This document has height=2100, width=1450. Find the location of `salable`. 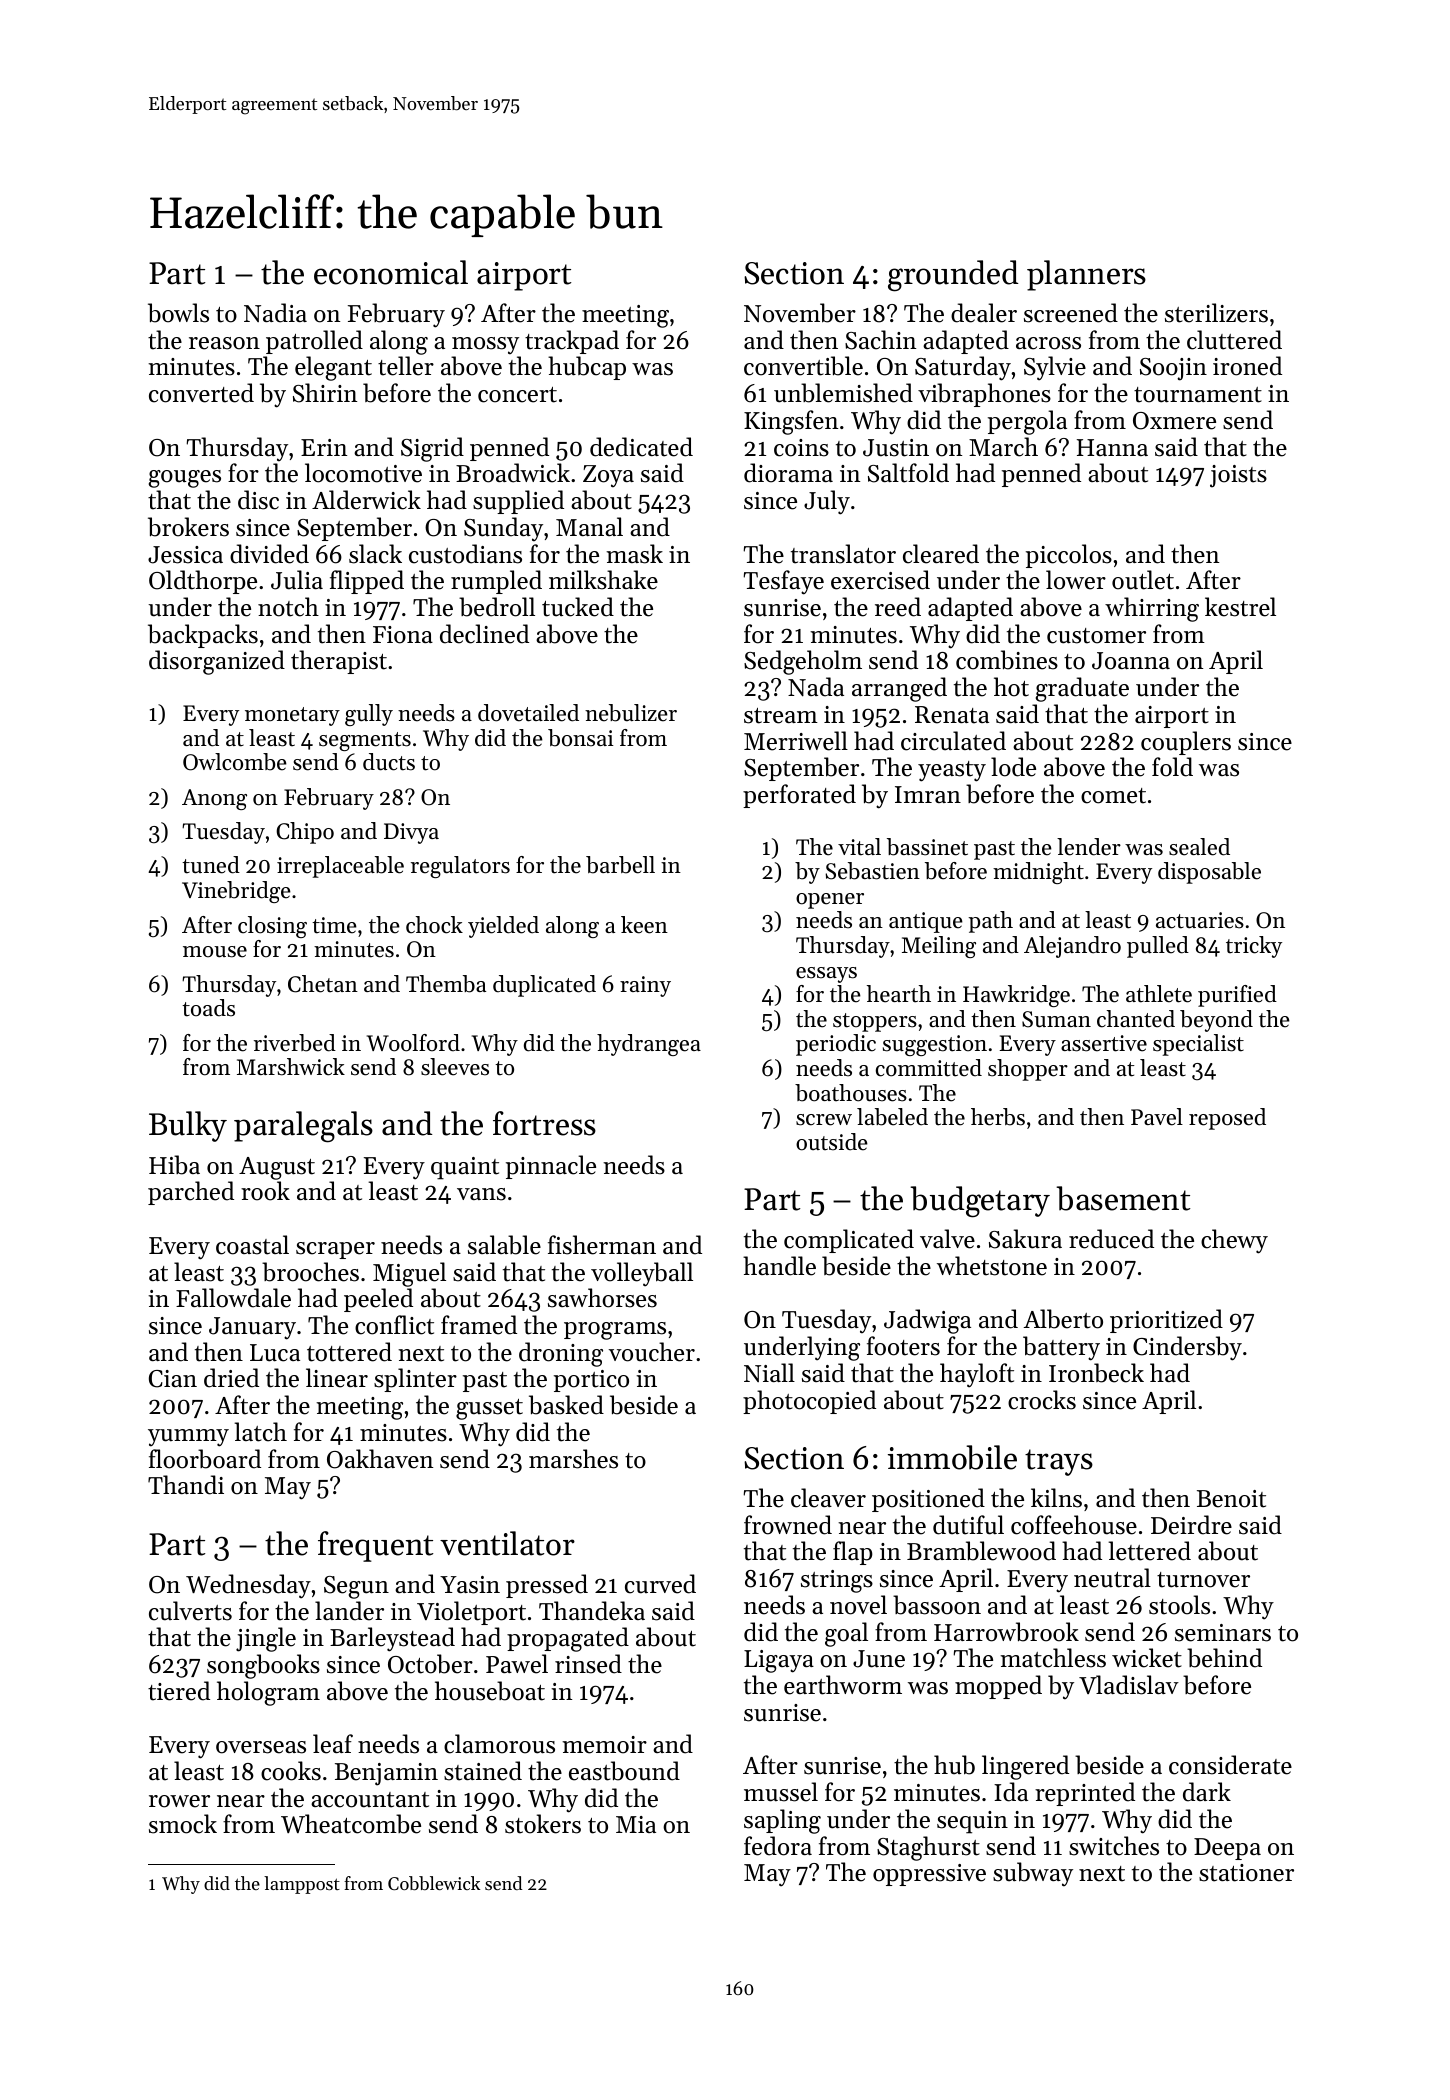

salable is located at coordinates (504, 1245).
